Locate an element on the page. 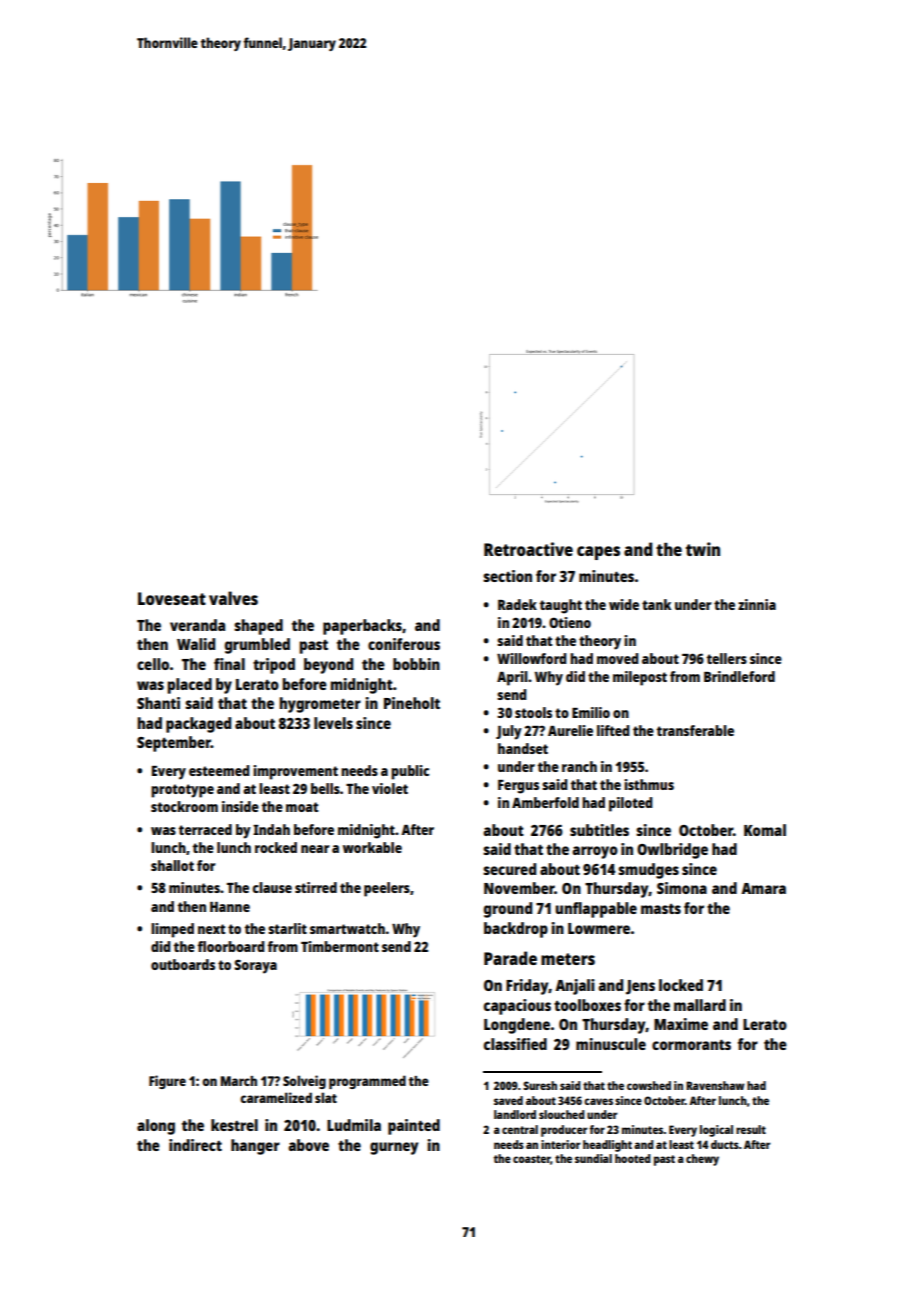 The width and height of the document is (924, 1311). coaster is located at coordinates (532, 1160).
